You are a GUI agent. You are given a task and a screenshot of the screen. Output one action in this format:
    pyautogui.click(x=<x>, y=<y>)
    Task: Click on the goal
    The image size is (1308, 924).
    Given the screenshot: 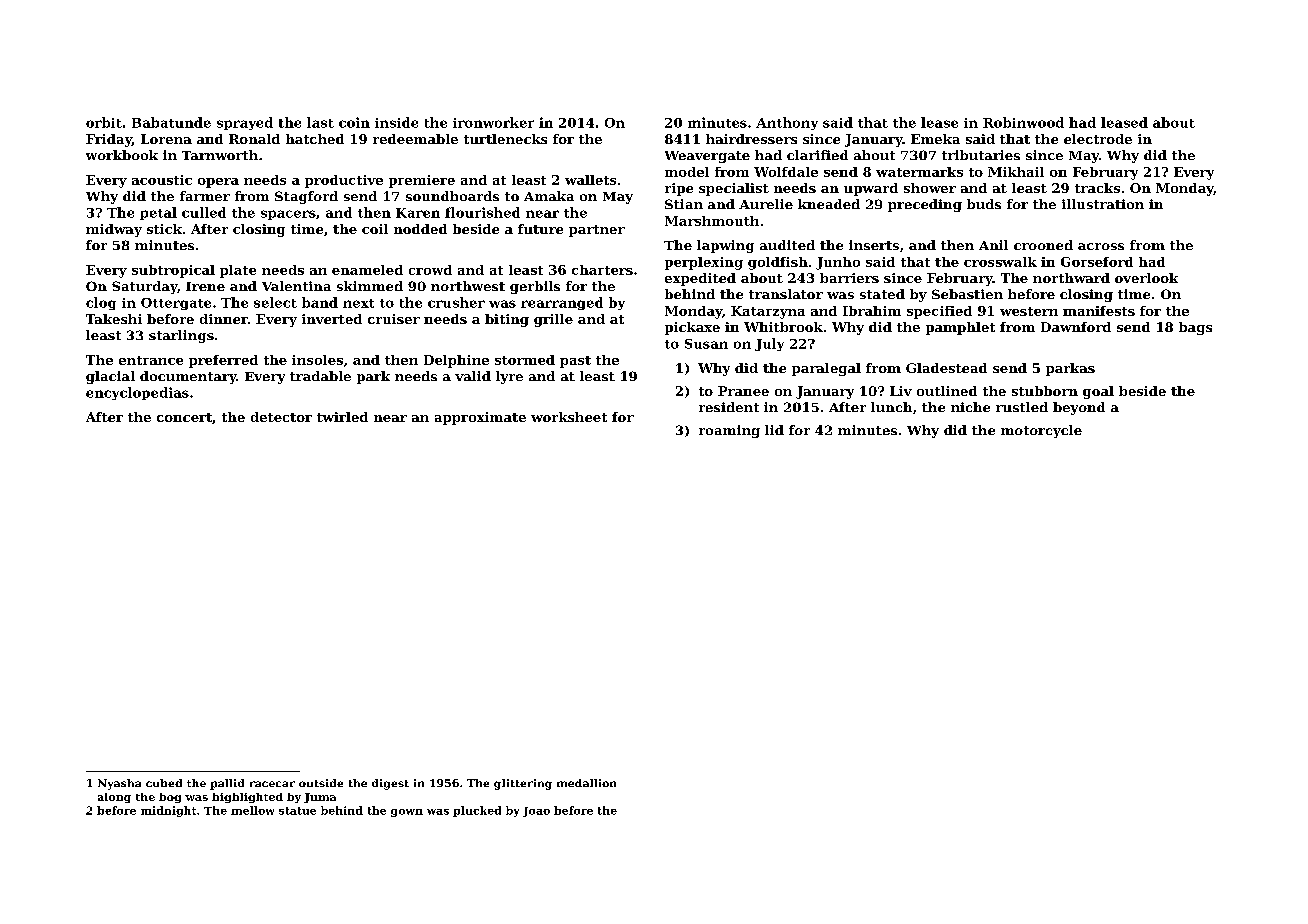 What is the action you would take?
    pyautogui.click(x=1098, y=392)
